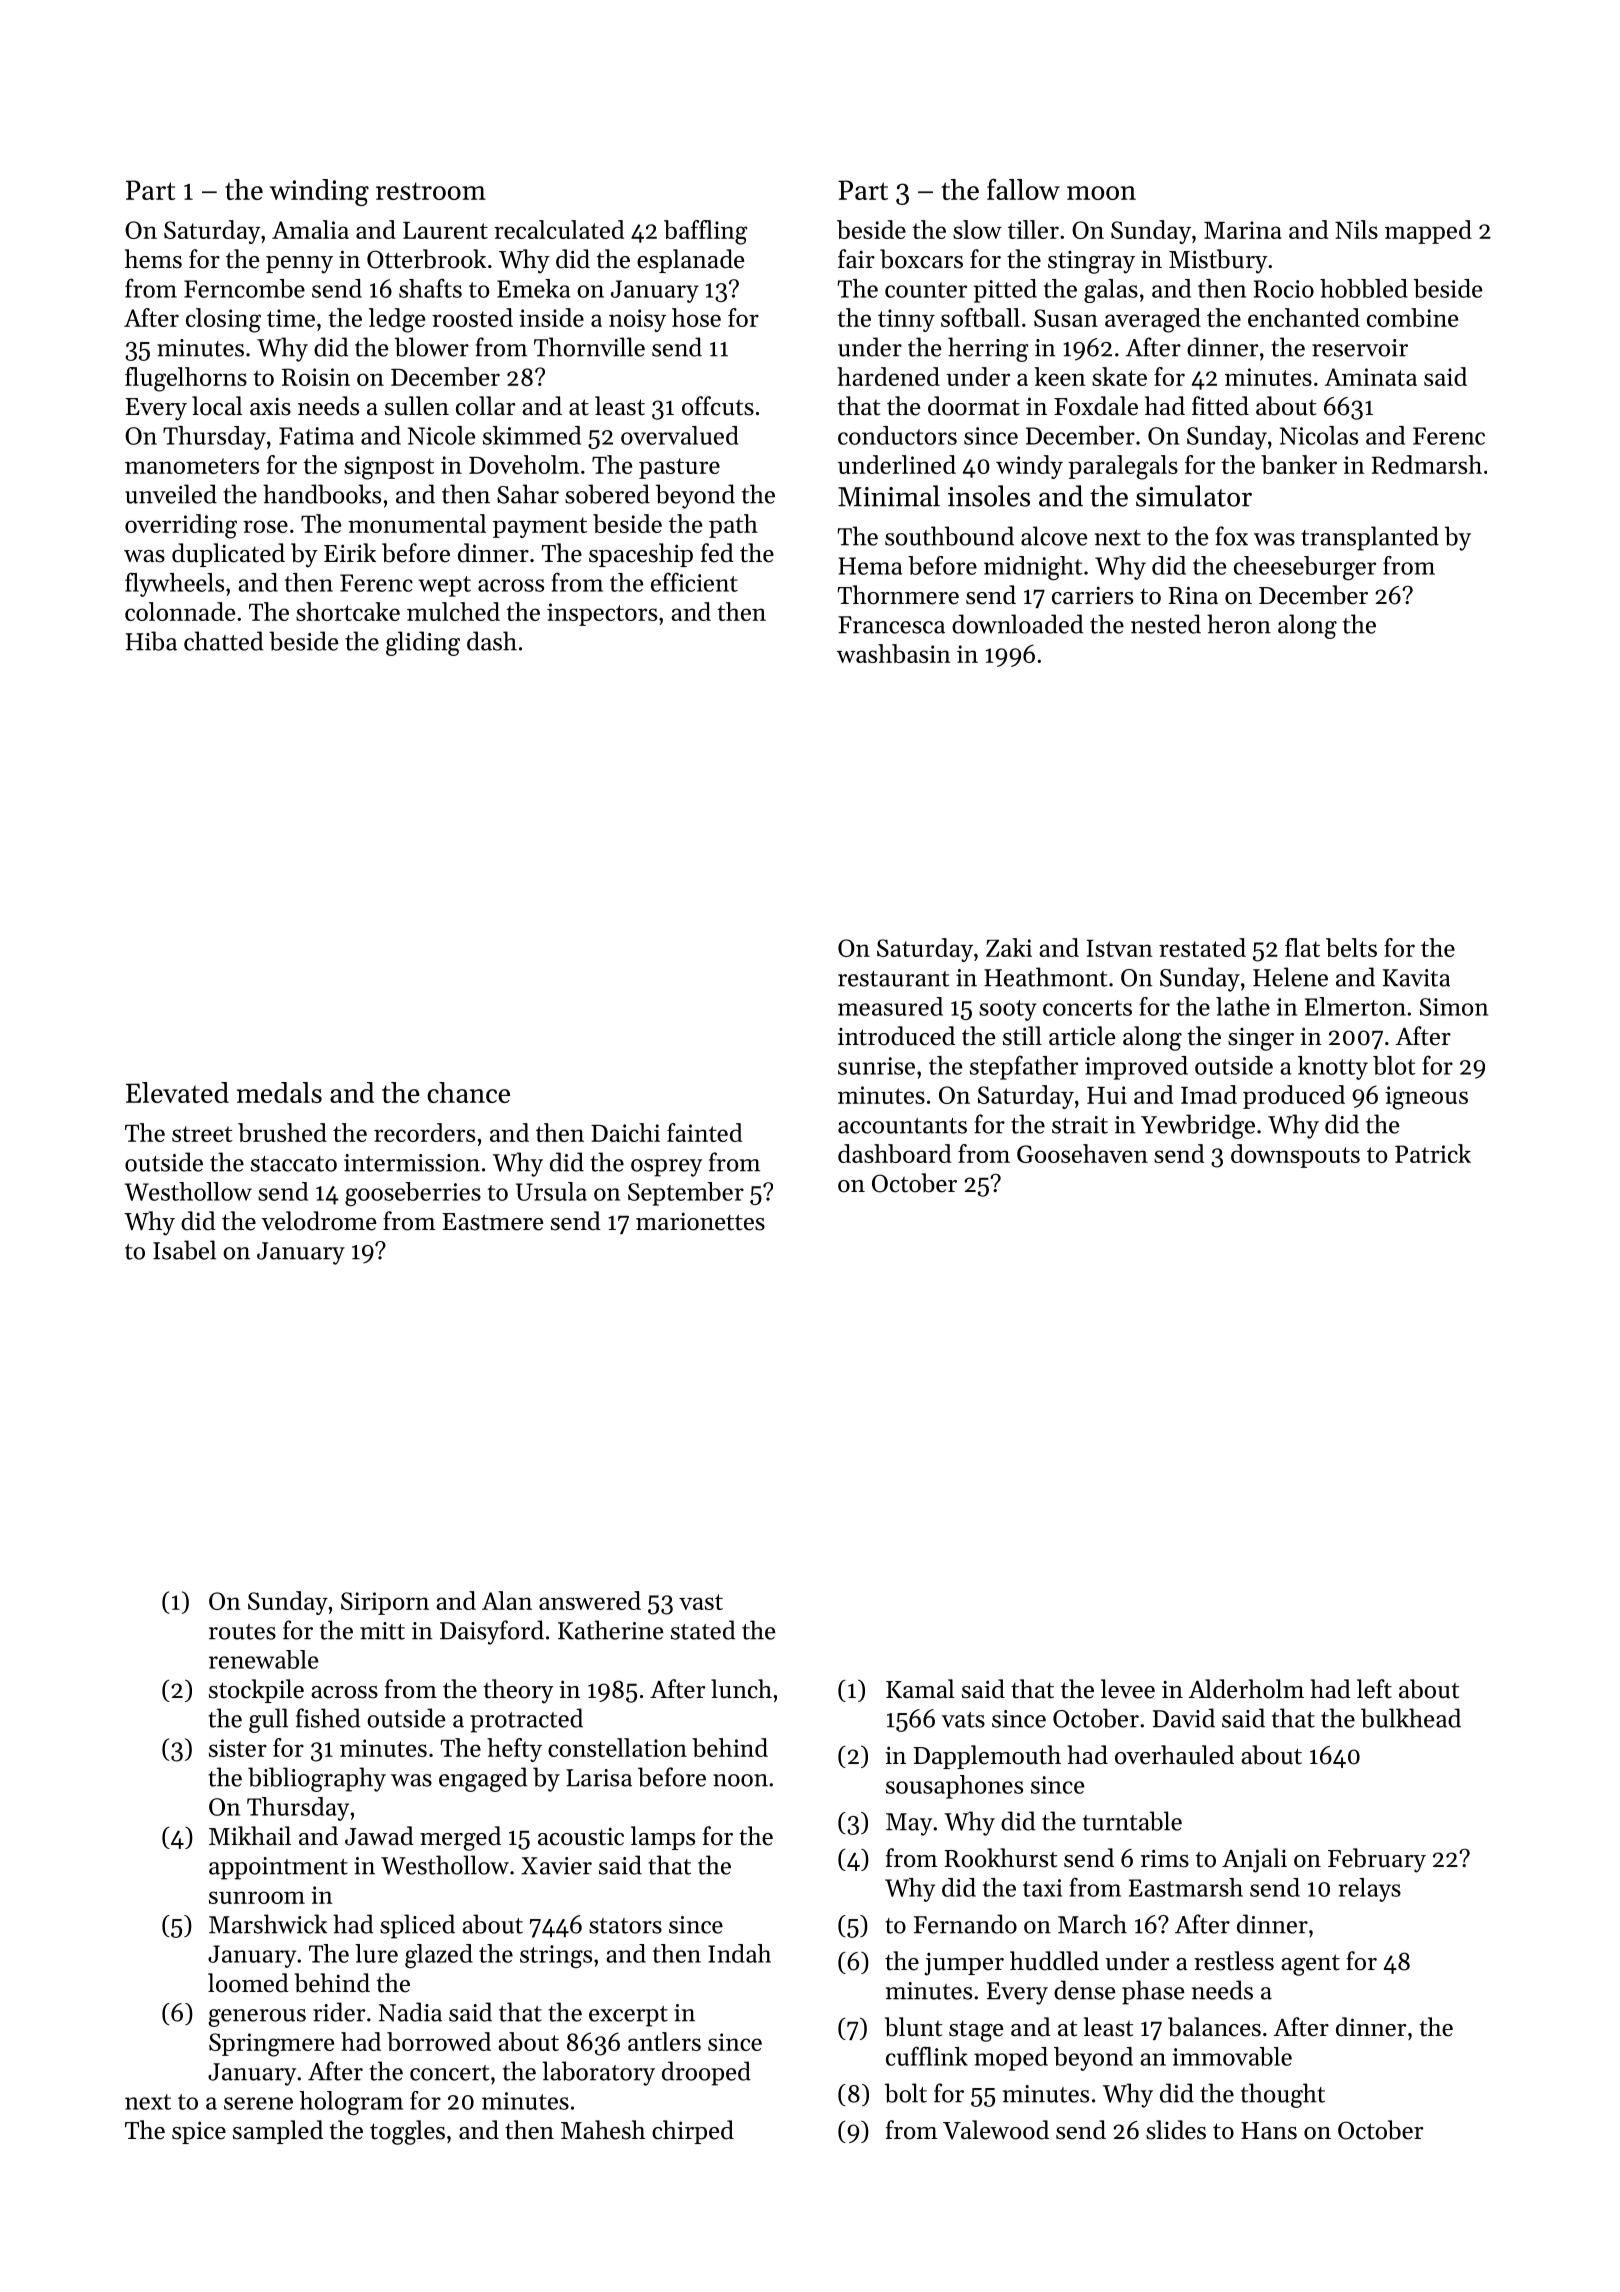 This image has height=2292, width=1620. What do you see at coordinates (1374, 1689) in the image?
I see `left` at bounding box center [1374, 1689].
